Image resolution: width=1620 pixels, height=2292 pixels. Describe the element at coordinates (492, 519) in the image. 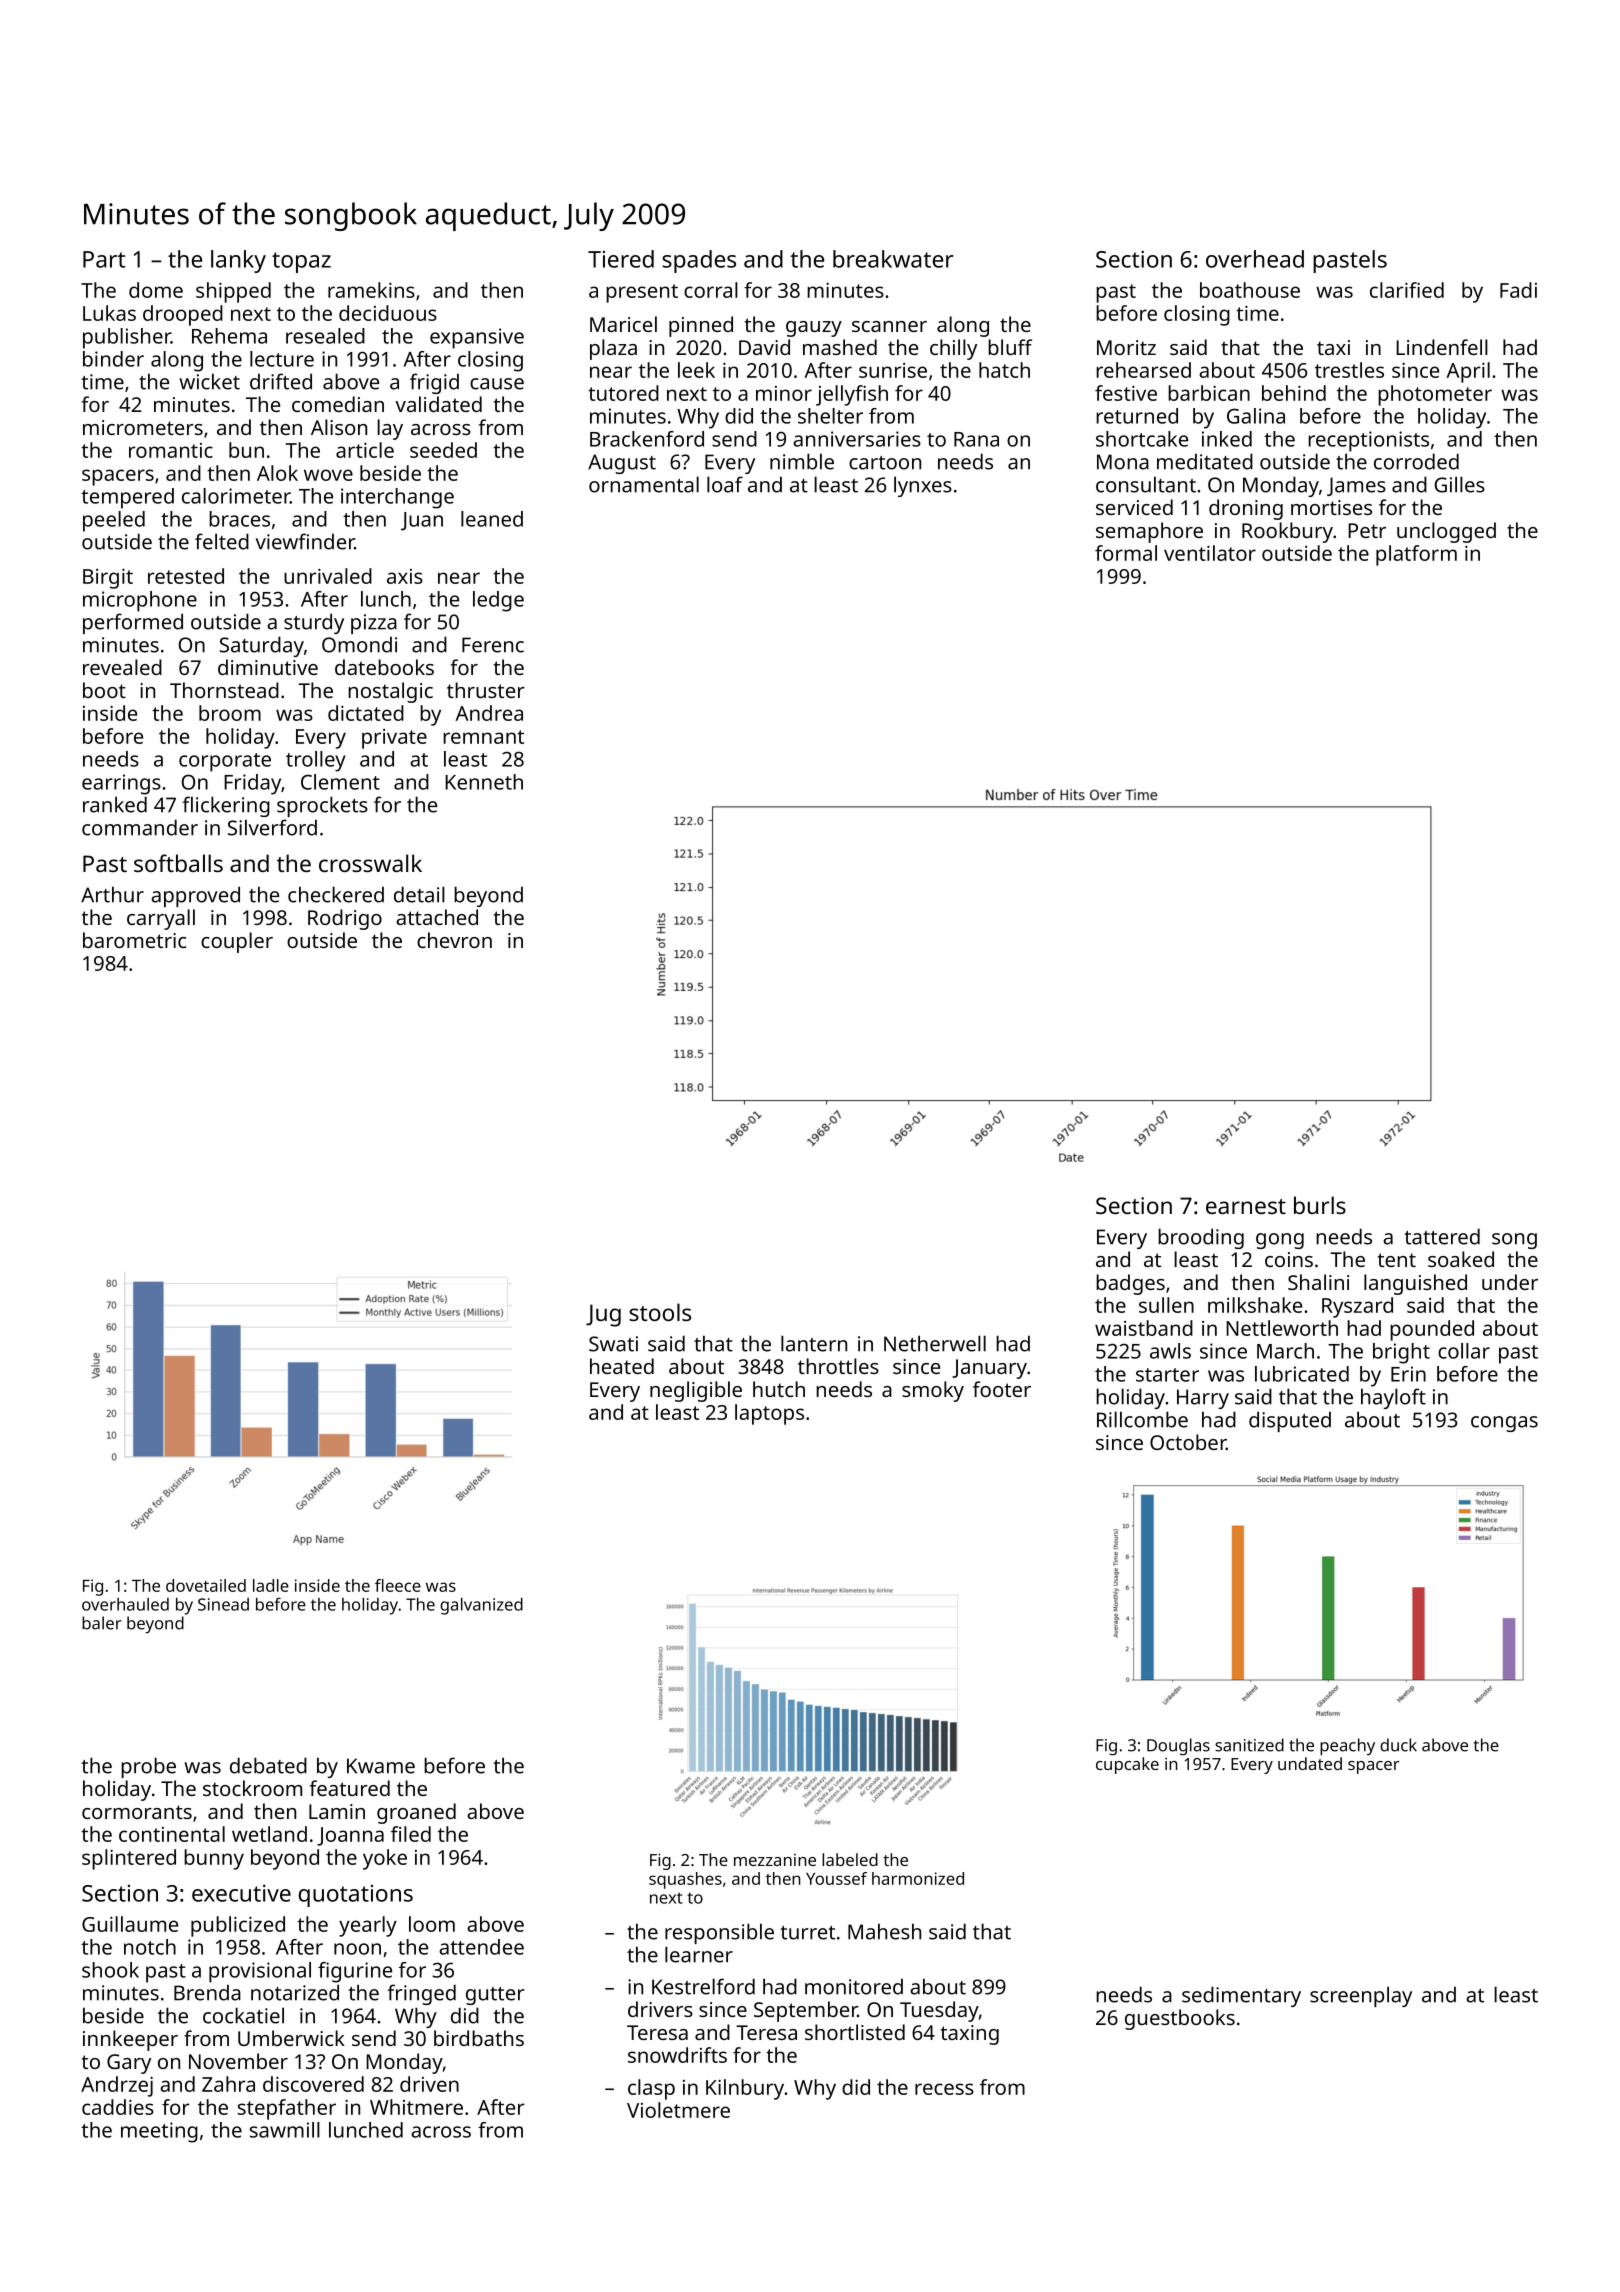

I see `leaned` at that location.
